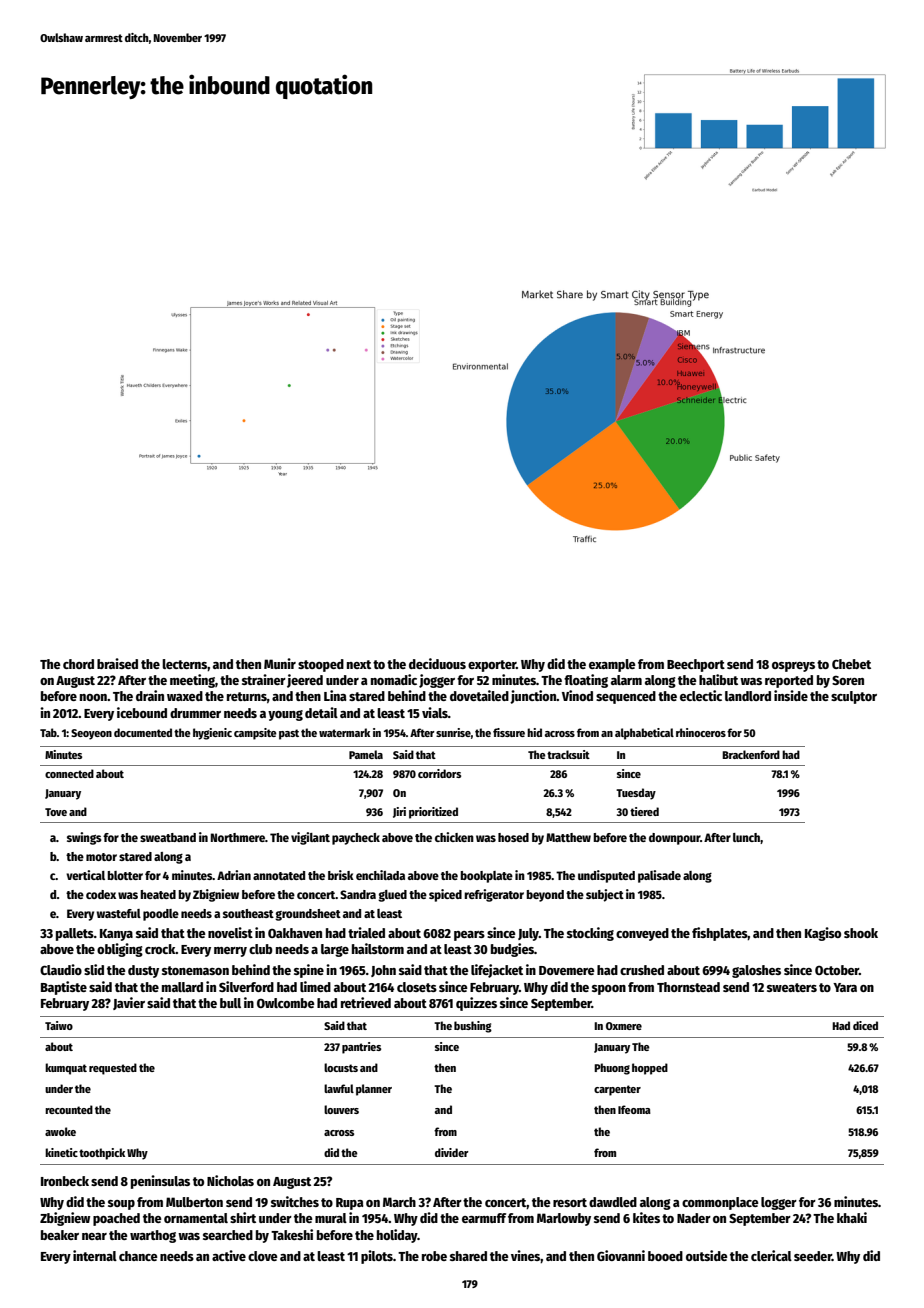 Image resolution: width=924 pixels, height=1308 pixels. Describe the element at coordinates (612, 1069) in the screenshot. I see `Phuong` at that location.
